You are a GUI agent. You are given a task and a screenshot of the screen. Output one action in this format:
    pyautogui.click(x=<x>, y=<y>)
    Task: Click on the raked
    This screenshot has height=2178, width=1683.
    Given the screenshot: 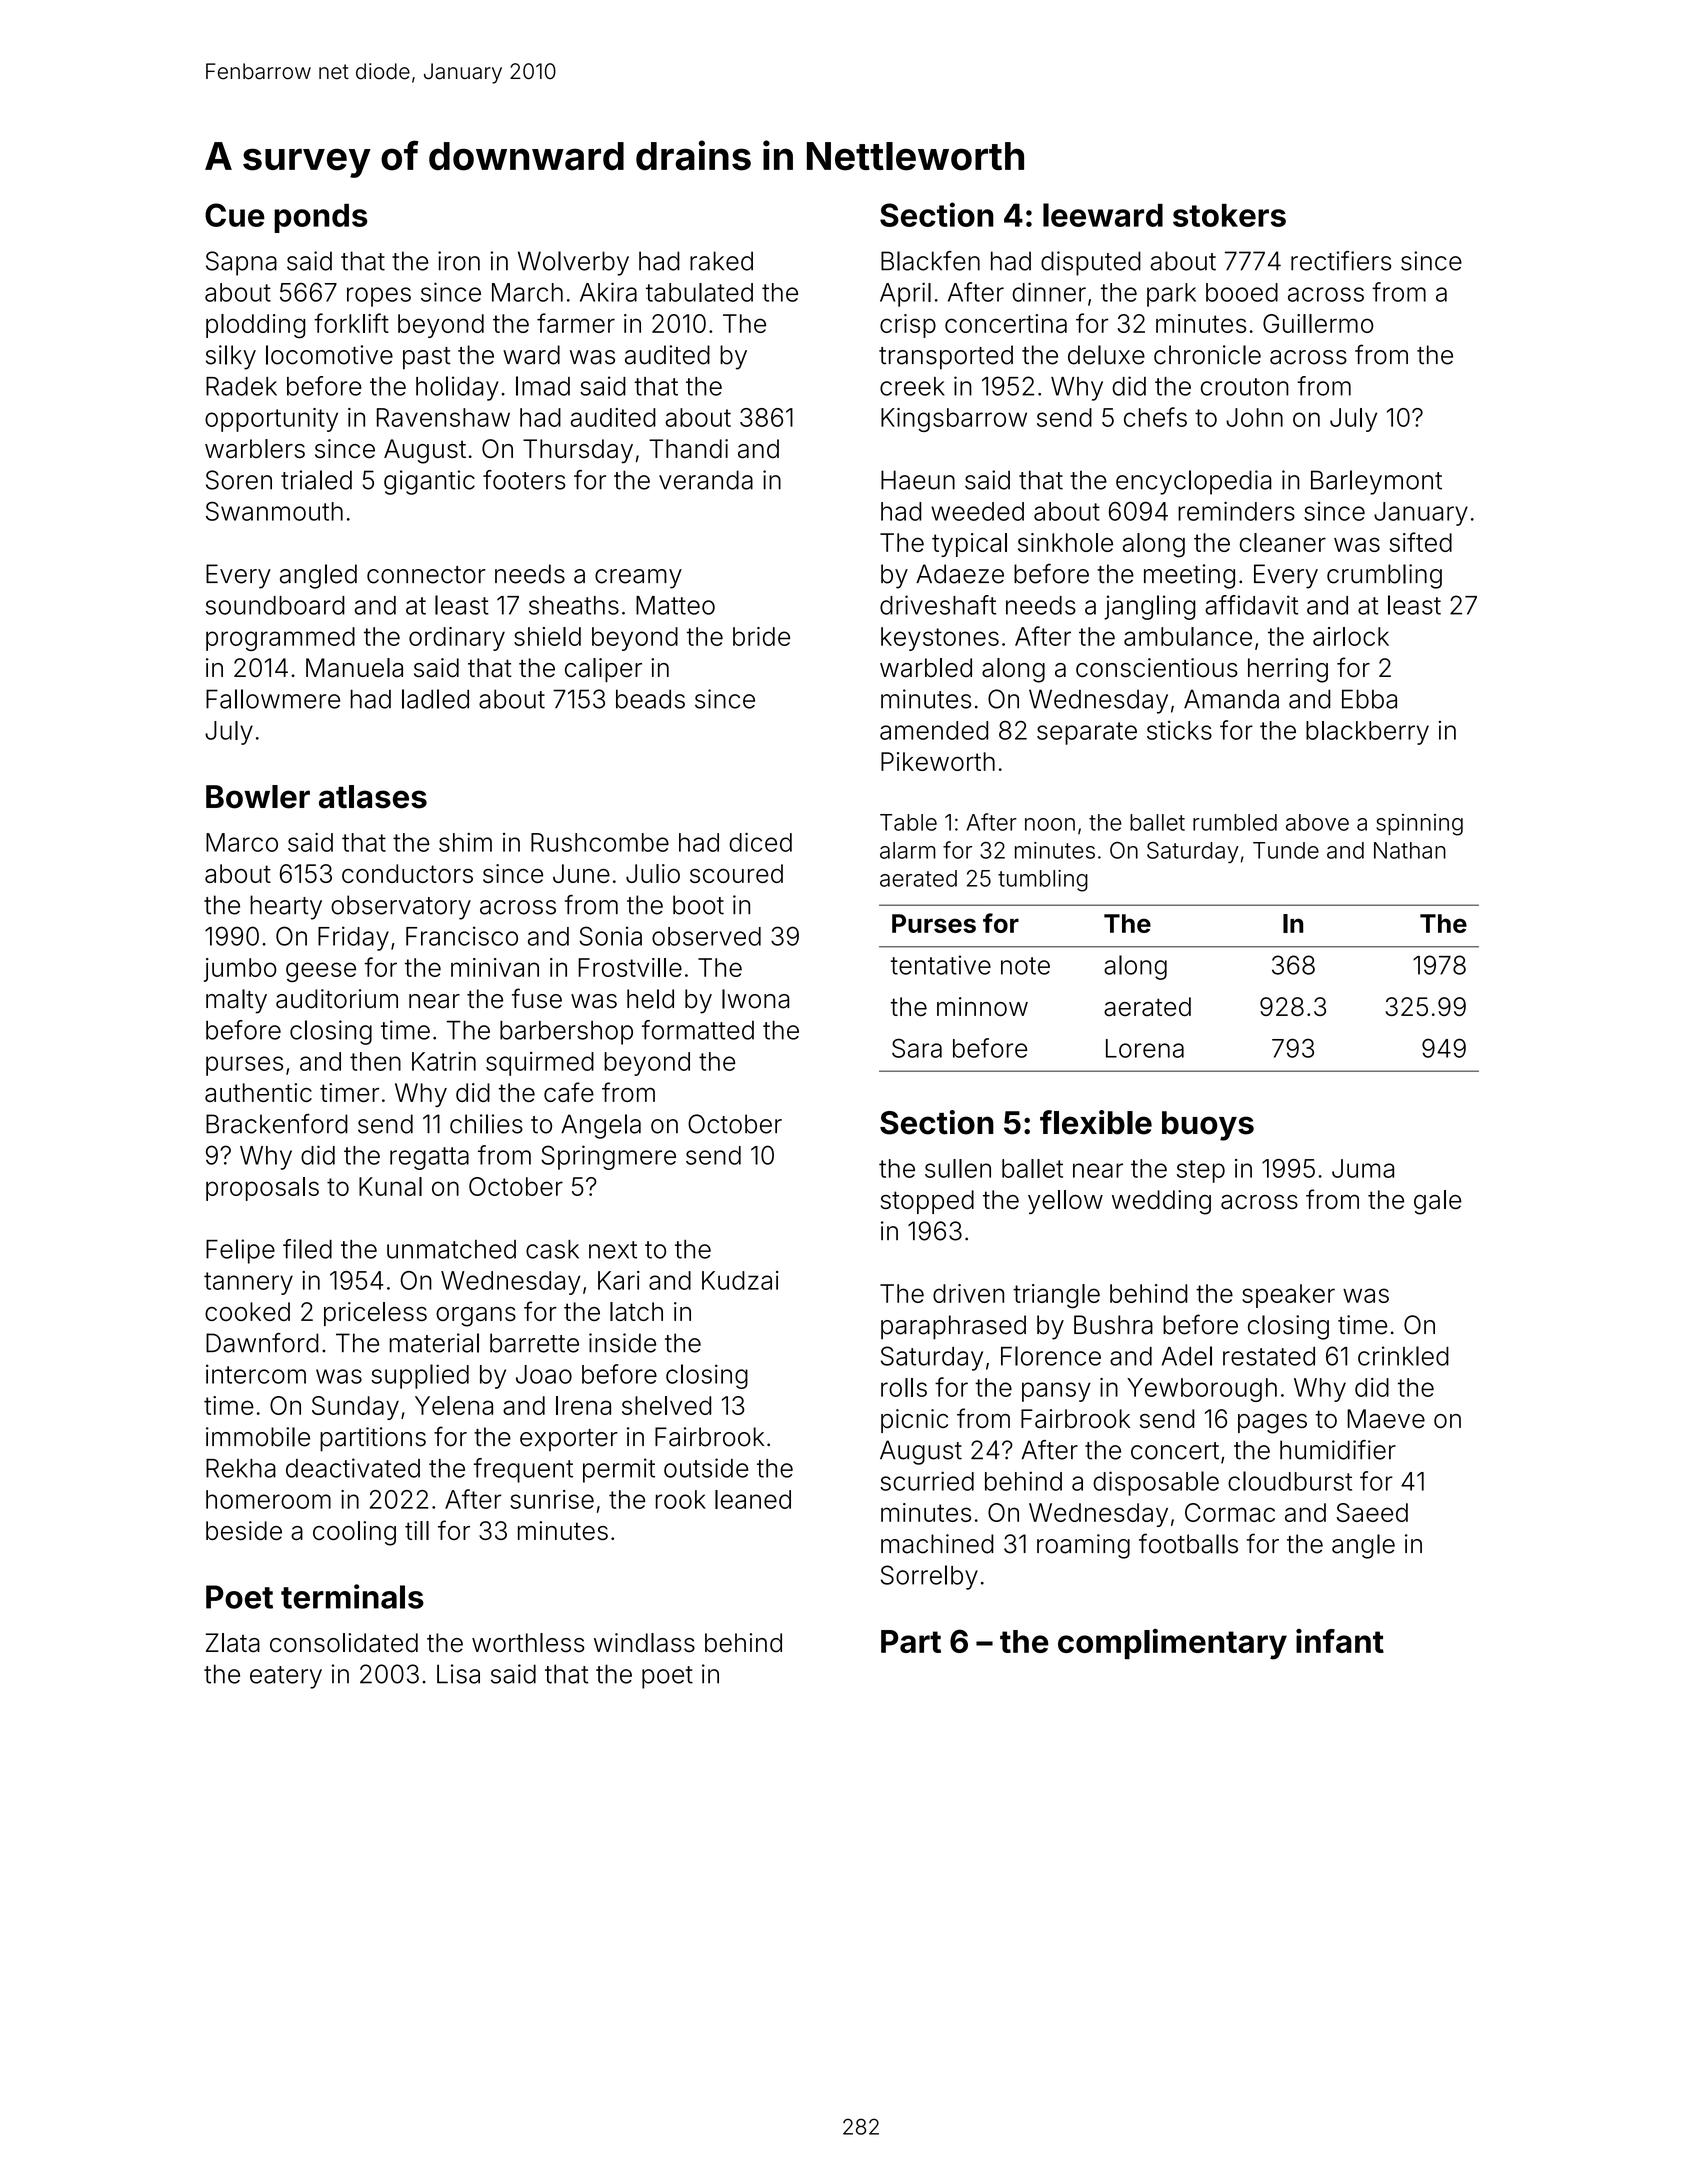 What is the action you would take?
    pyautogui.click(x=721, y=261)
